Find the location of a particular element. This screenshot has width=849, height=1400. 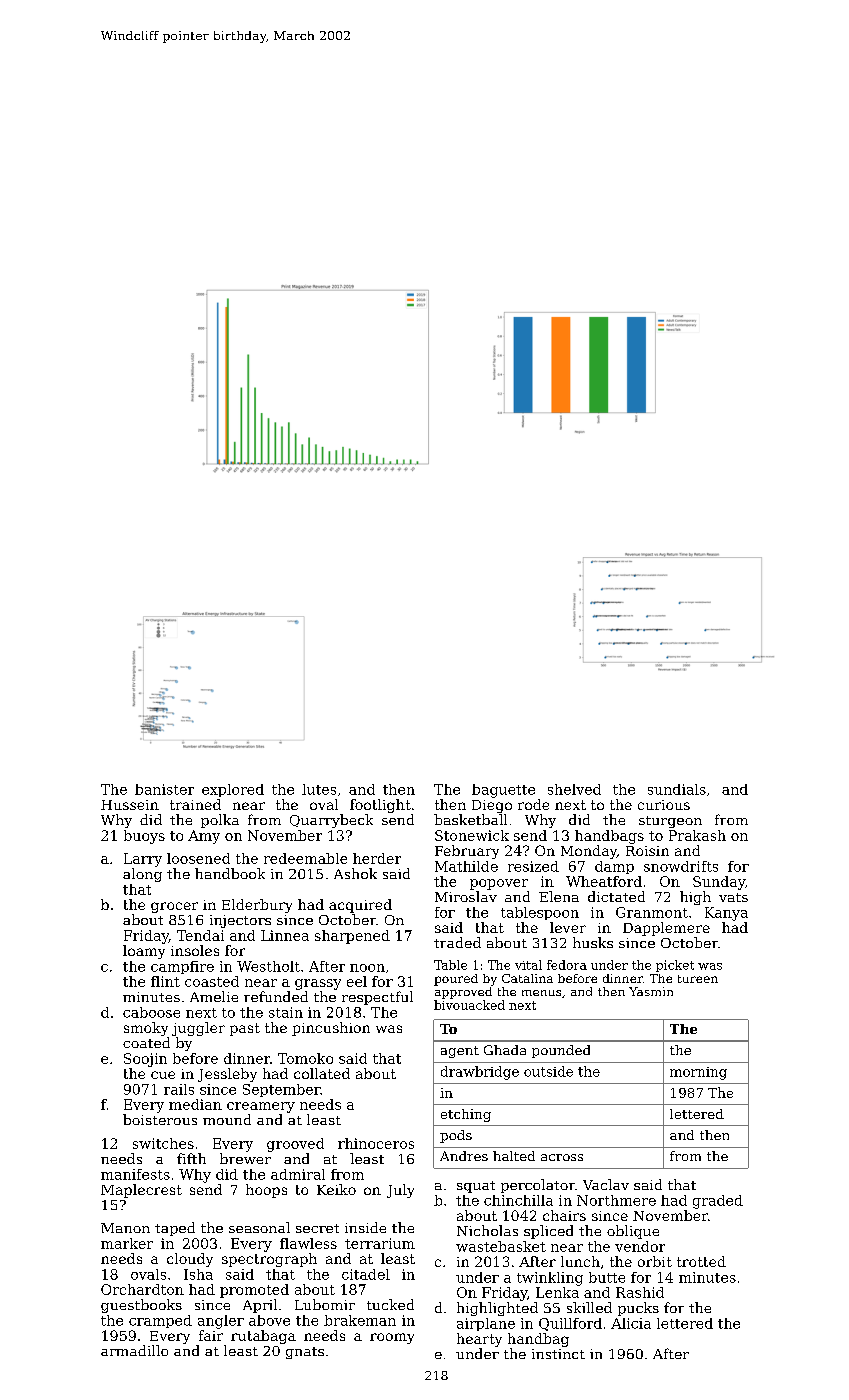

armadillo is located at coordinates (134, 1350).
